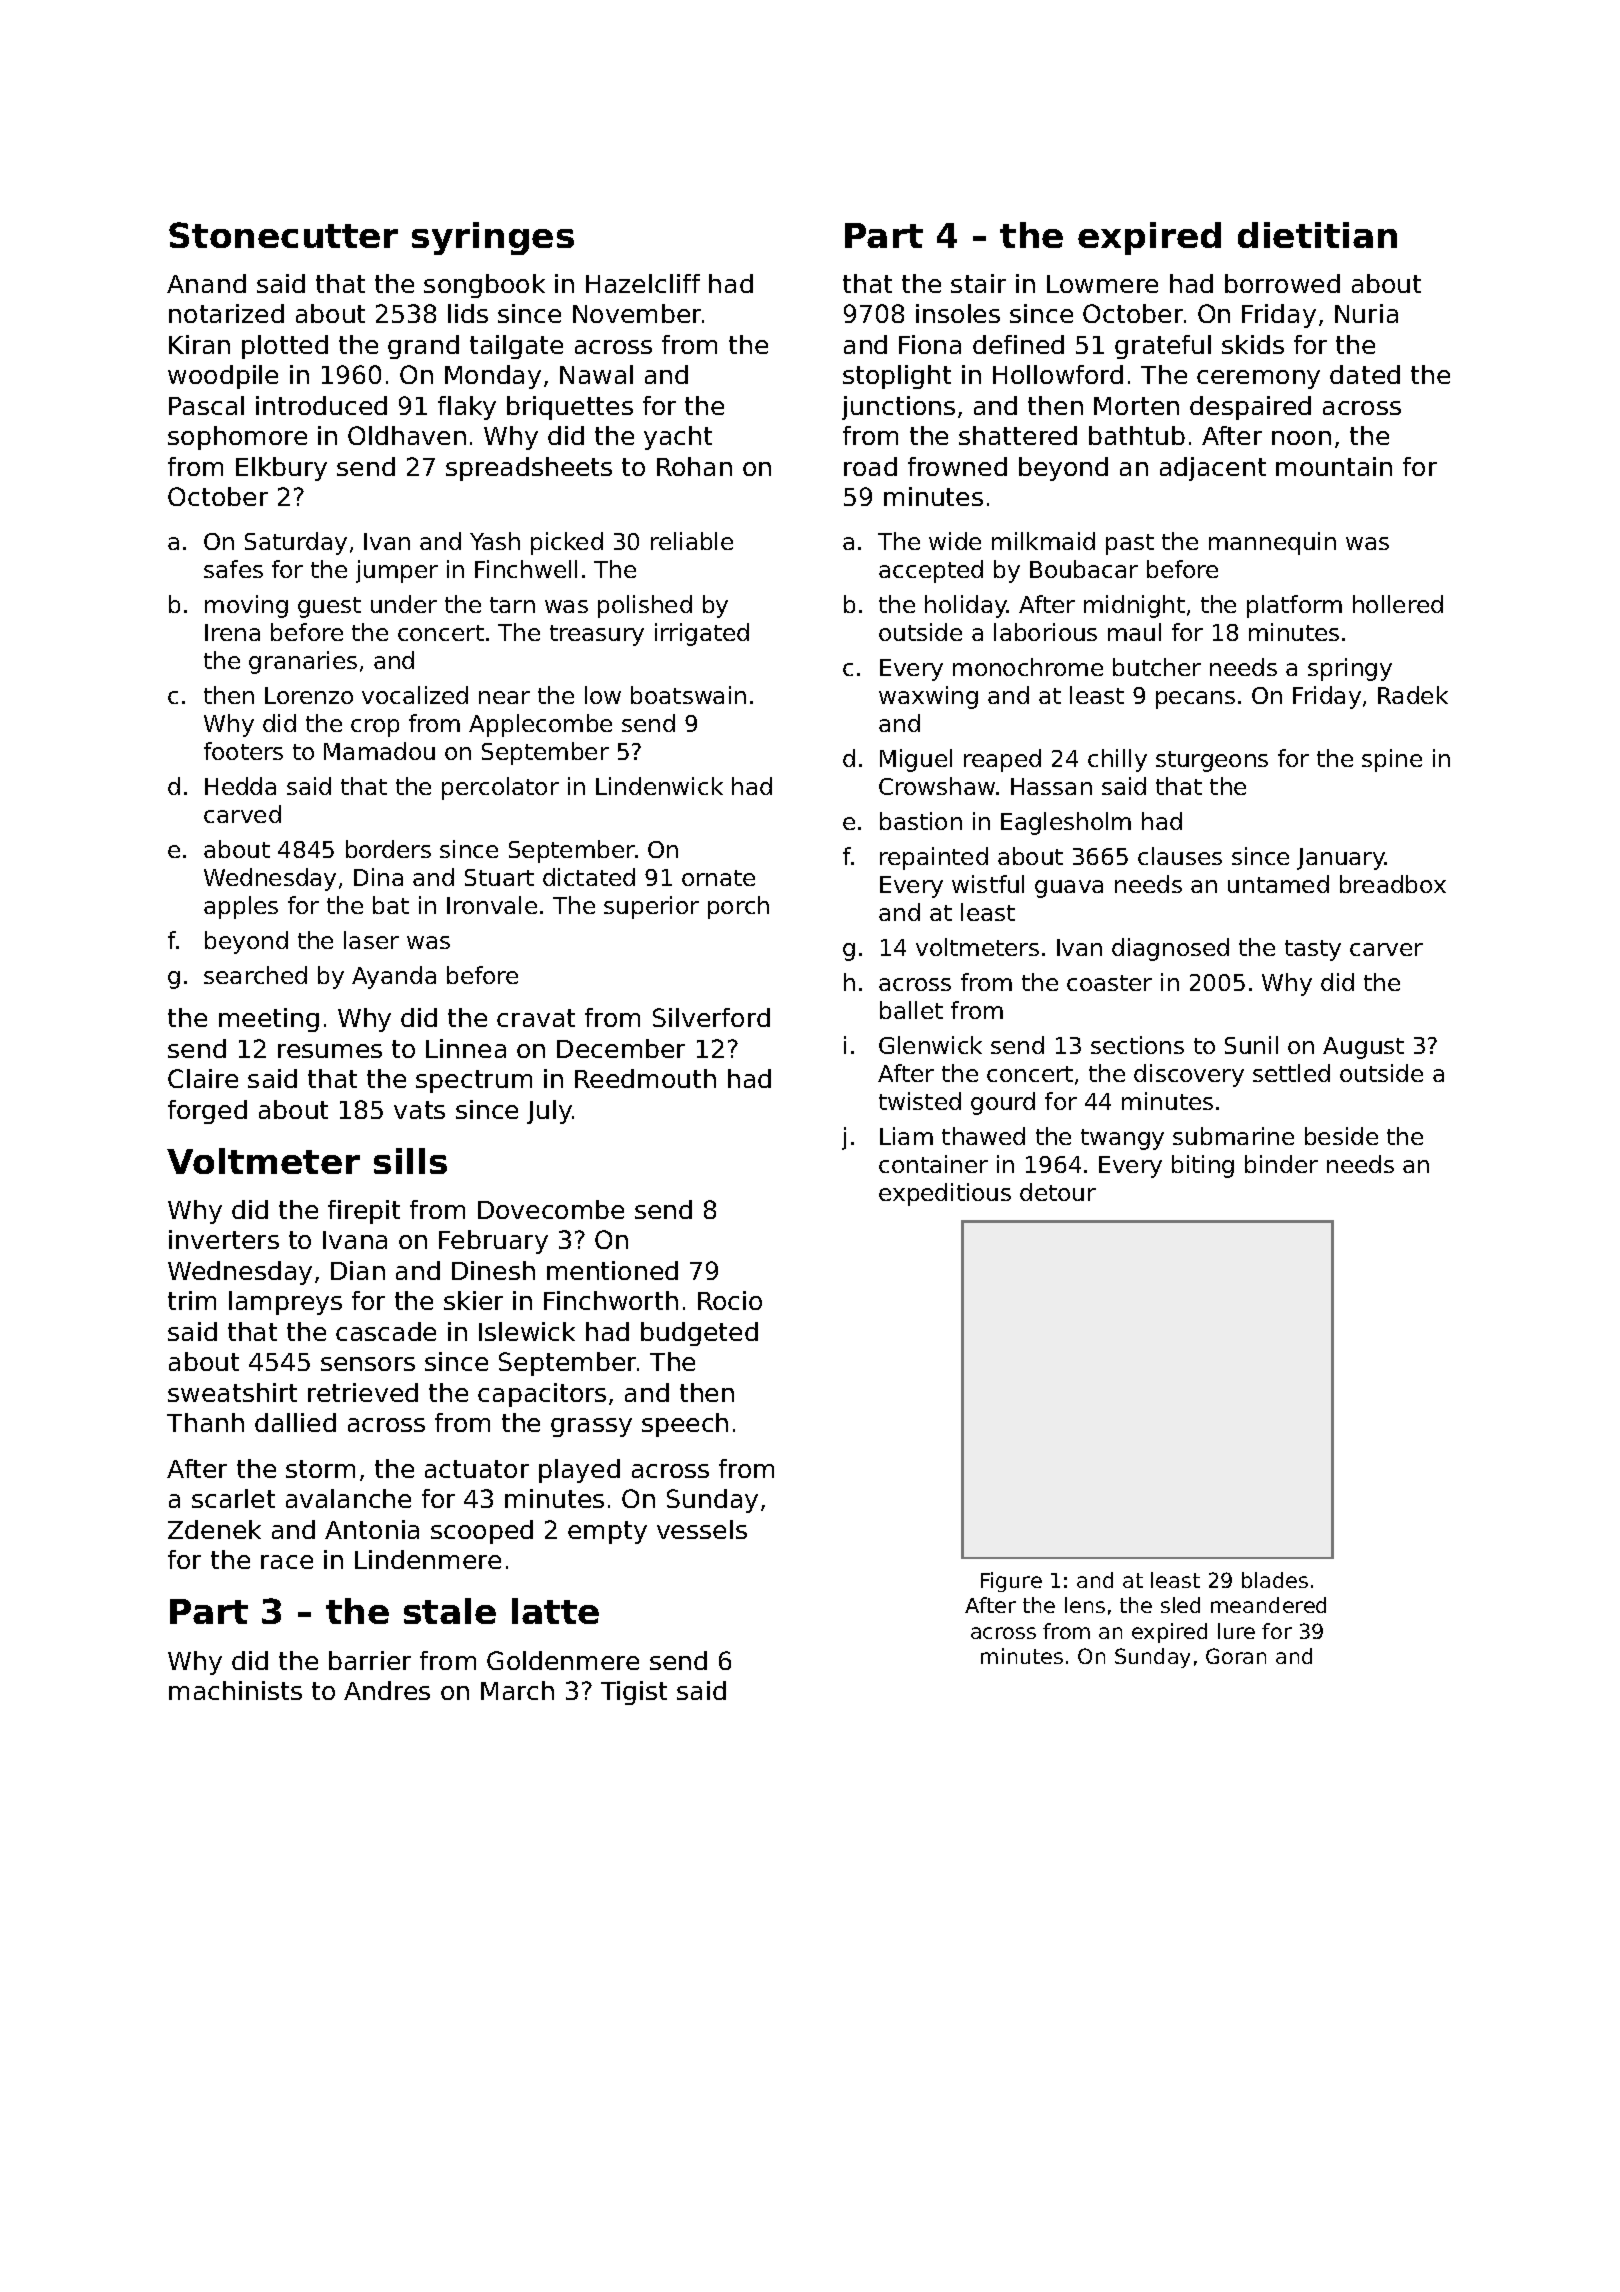 This document has width=1620, height=2292. Describe the element at coordinates (330, 1051) in the document. I see `resumes` at that location.
